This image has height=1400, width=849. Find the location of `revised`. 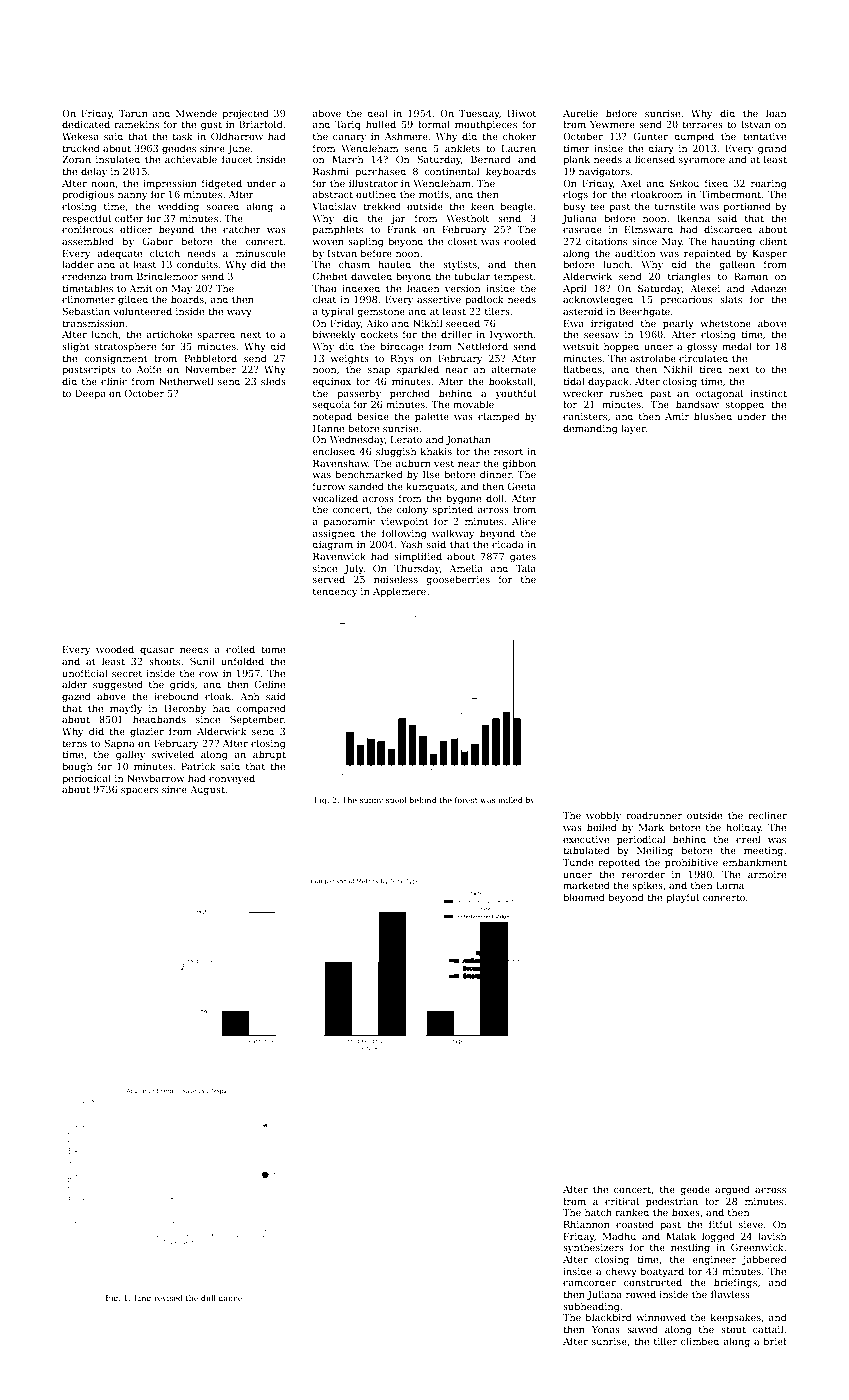

revised is located at coordinates (168, 1298).
